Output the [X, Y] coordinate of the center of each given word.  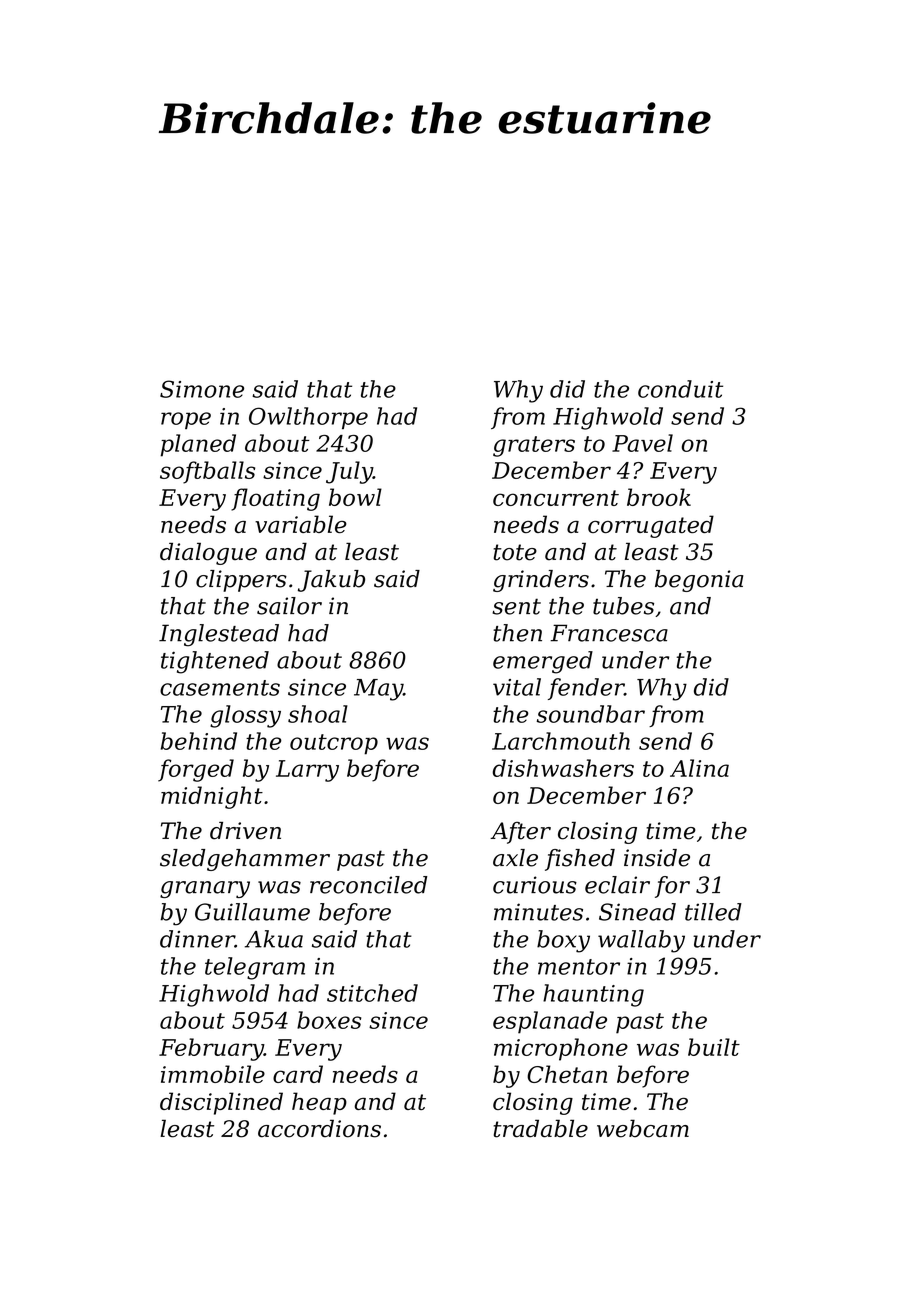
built [714, 1047]
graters [534, 446]
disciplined [221, 1103]
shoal [318, 714]
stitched [372, 993]
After [520, 833]
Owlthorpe [308, 418]
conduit [680, 389]
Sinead [637, 912]
